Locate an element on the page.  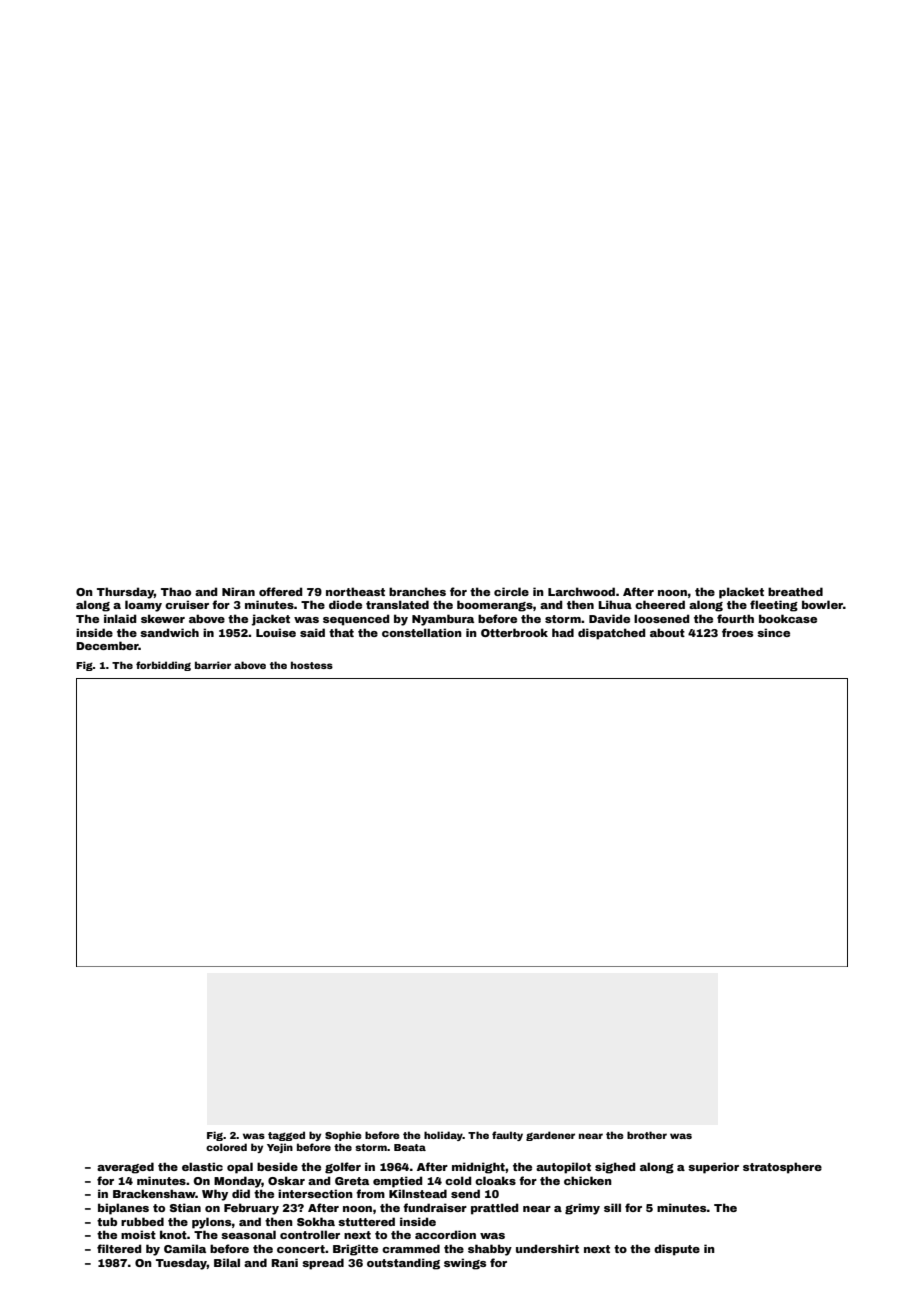
averaged is located at coordinates (125, 1168).
